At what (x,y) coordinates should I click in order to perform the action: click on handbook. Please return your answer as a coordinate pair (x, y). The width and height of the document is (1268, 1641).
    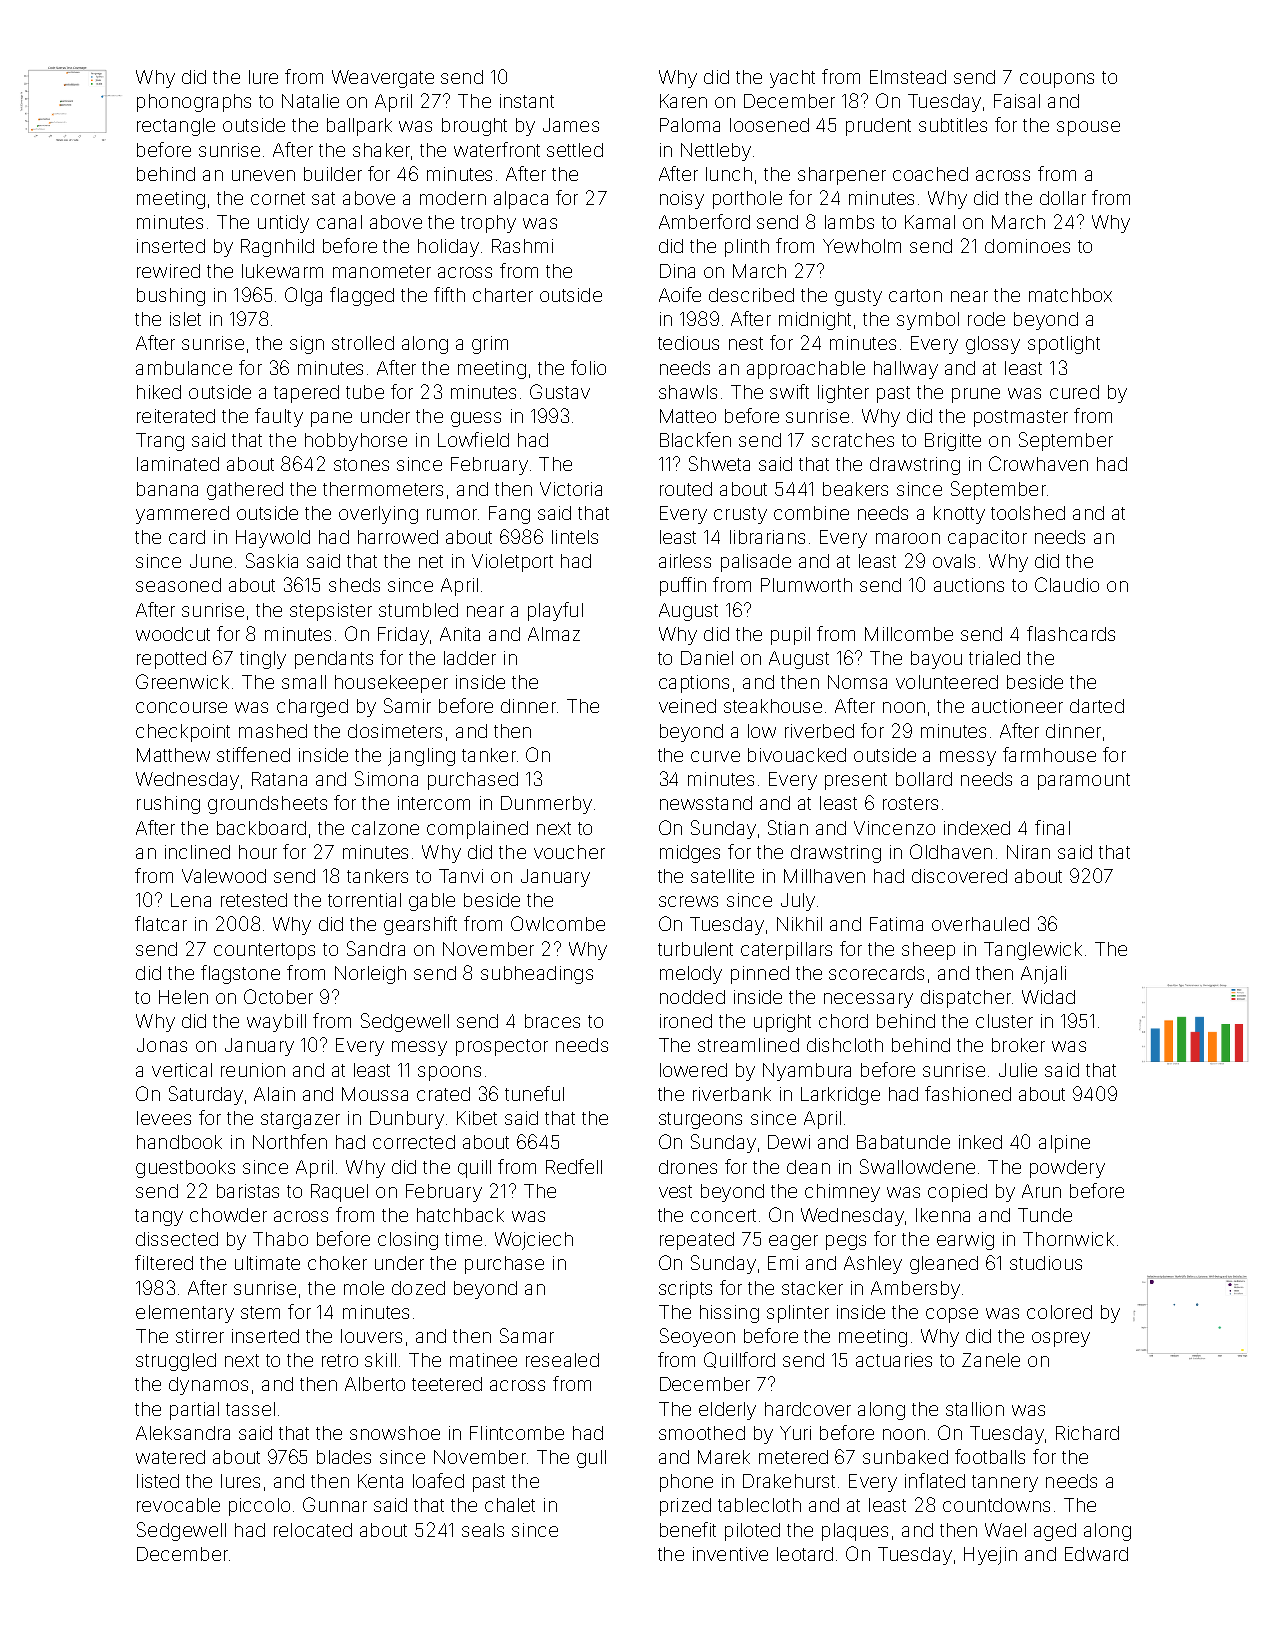
    Looking at the image, I should click on (179, 1142).
